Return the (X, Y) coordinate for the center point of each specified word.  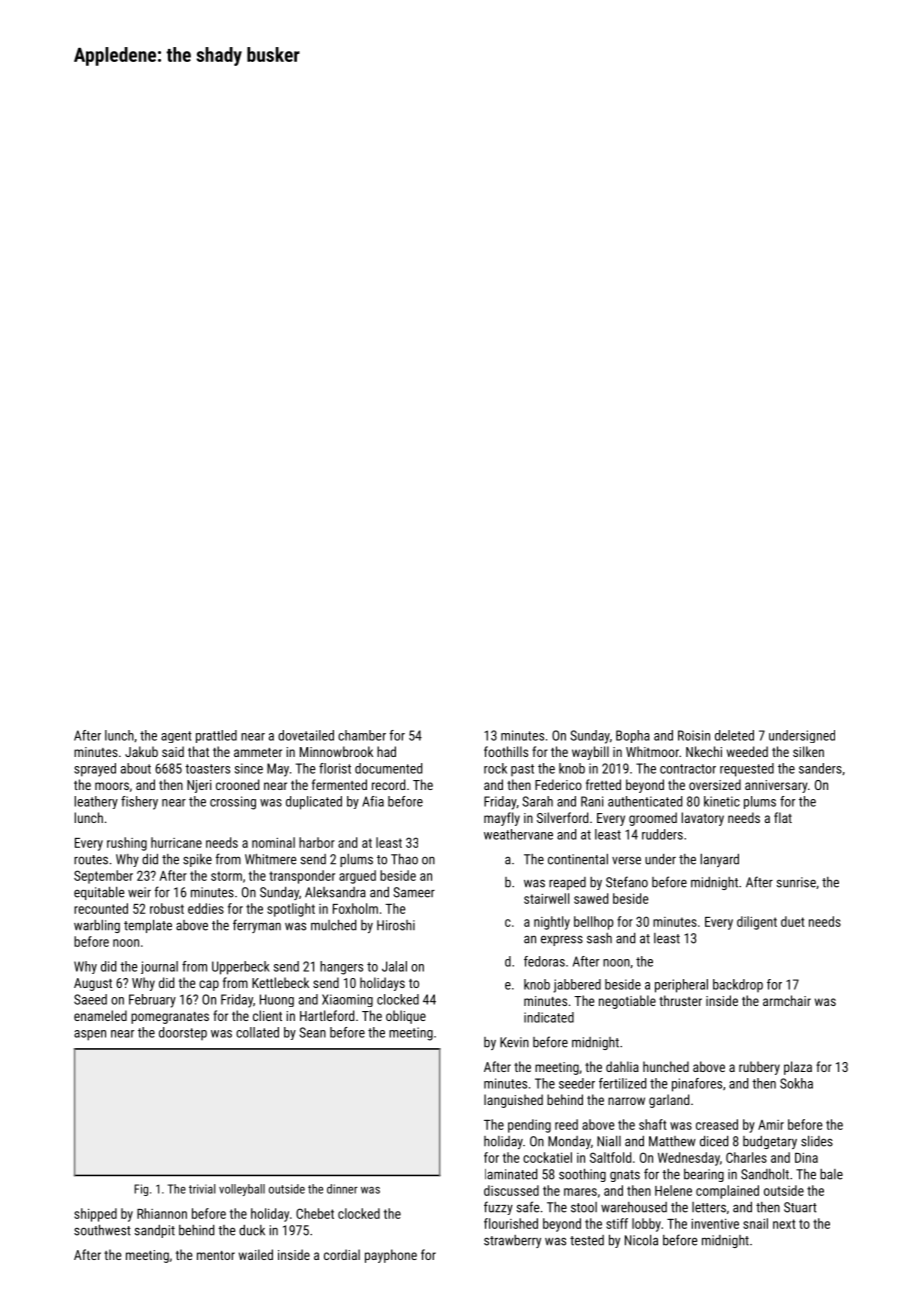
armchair (787, 1000)
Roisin (694, 735)
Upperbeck (241, 968)
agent (176, 737)
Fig (141, 1190)
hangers (341, 968)
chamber (362, 735)
